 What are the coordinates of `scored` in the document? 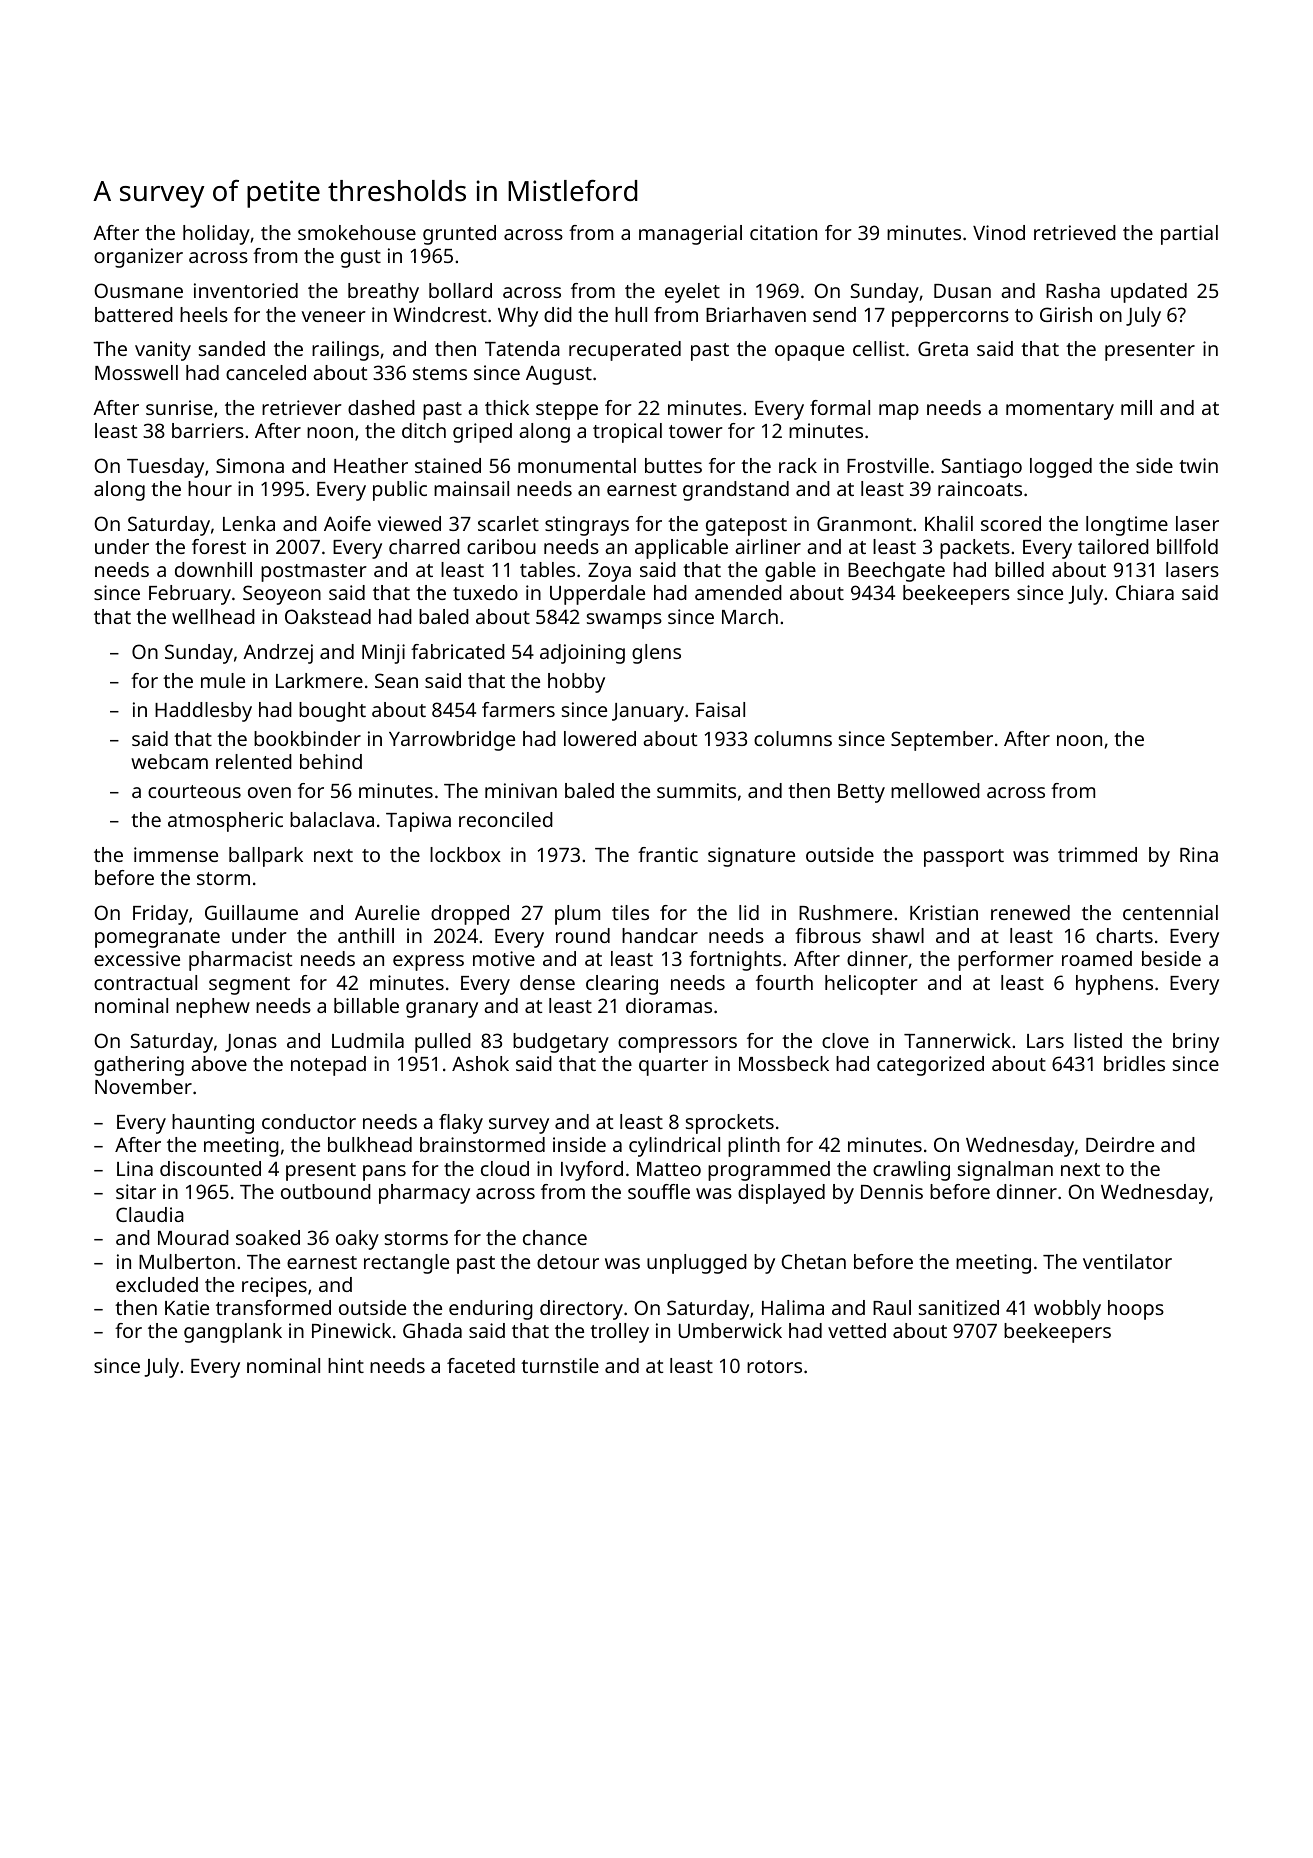 It's located at (1011, 523).
